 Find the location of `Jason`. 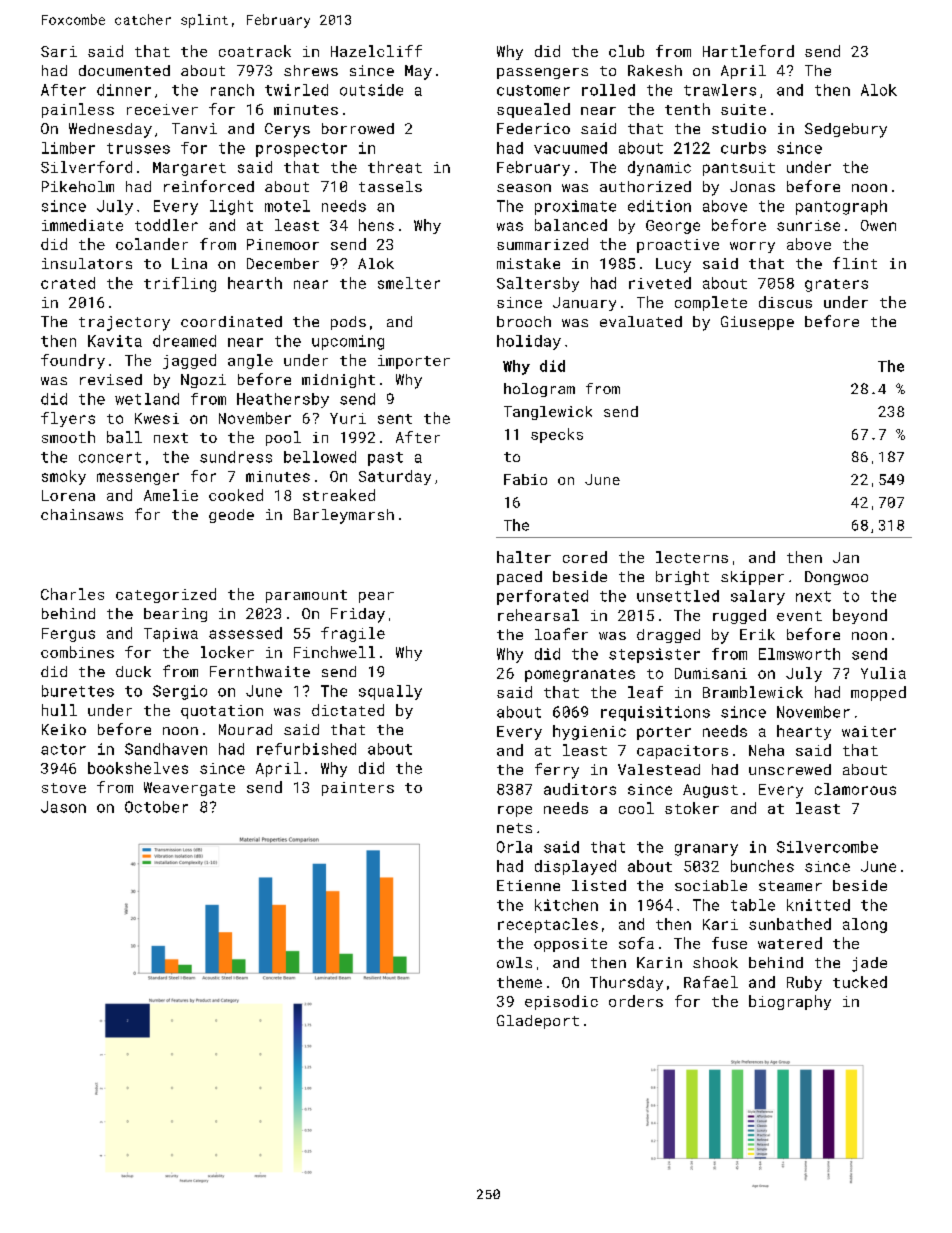

Jason is located at coordinates (63, 807).
